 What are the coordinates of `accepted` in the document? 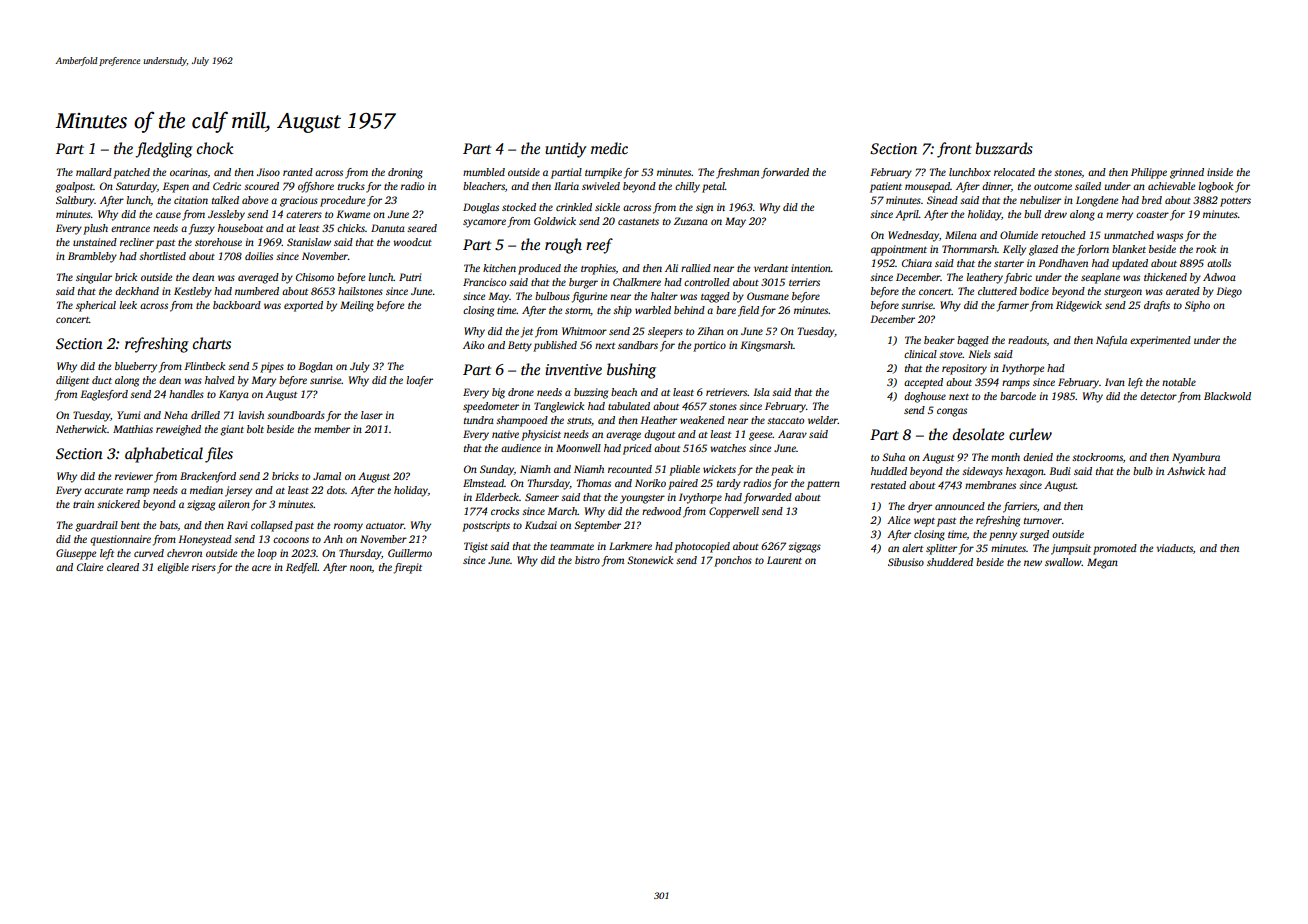 It's located at (923, 383).
